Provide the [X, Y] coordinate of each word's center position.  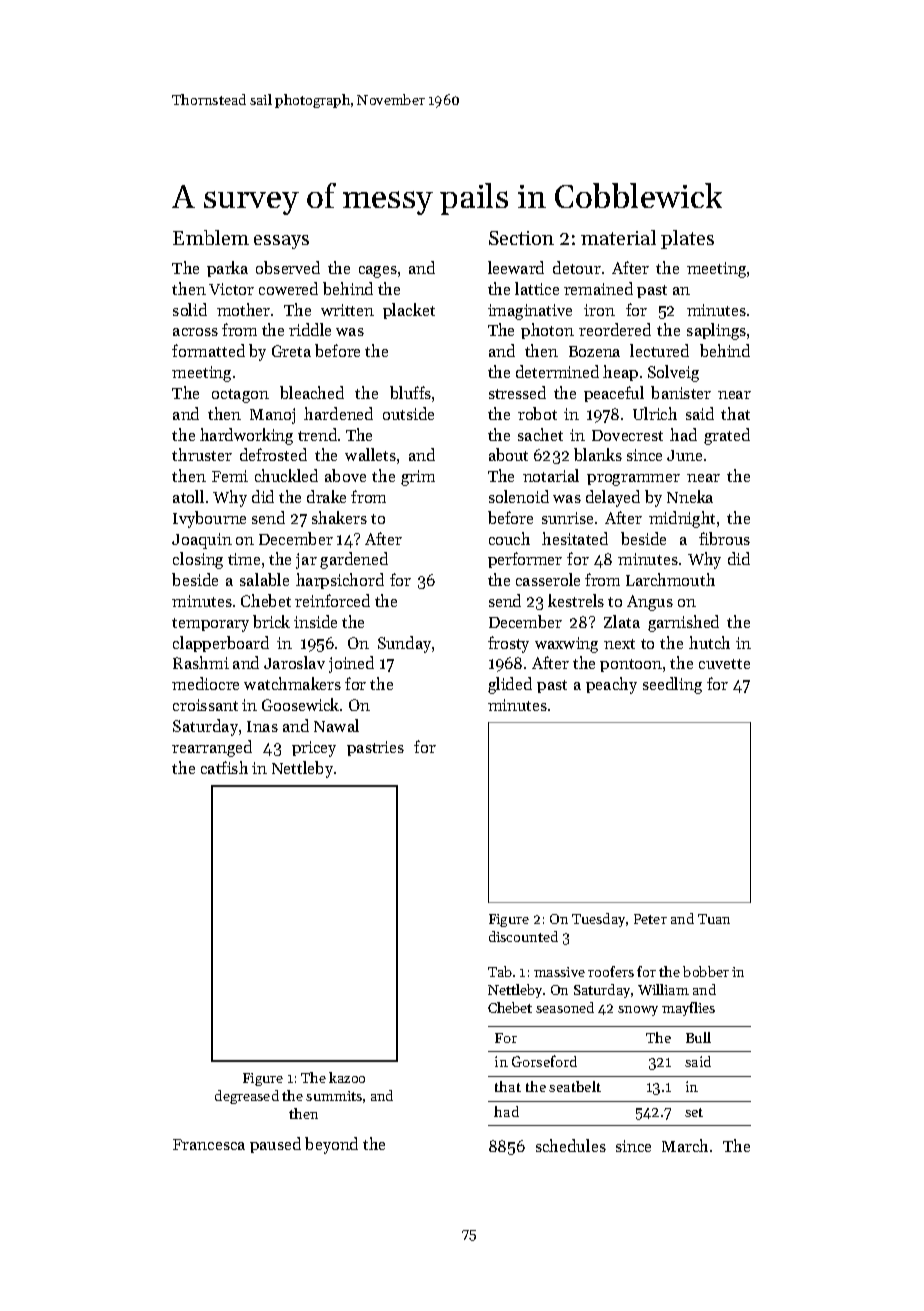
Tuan [714, 919]
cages [378, 272]
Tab [500, 971]
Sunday [404, 644]
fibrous [724, 538]
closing [198, 560]
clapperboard [221, 644]
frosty [508, 644]
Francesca [209, 1144]
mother [243, 309]
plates [687, 239]
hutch [709, 642]
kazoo [347, 1077]
